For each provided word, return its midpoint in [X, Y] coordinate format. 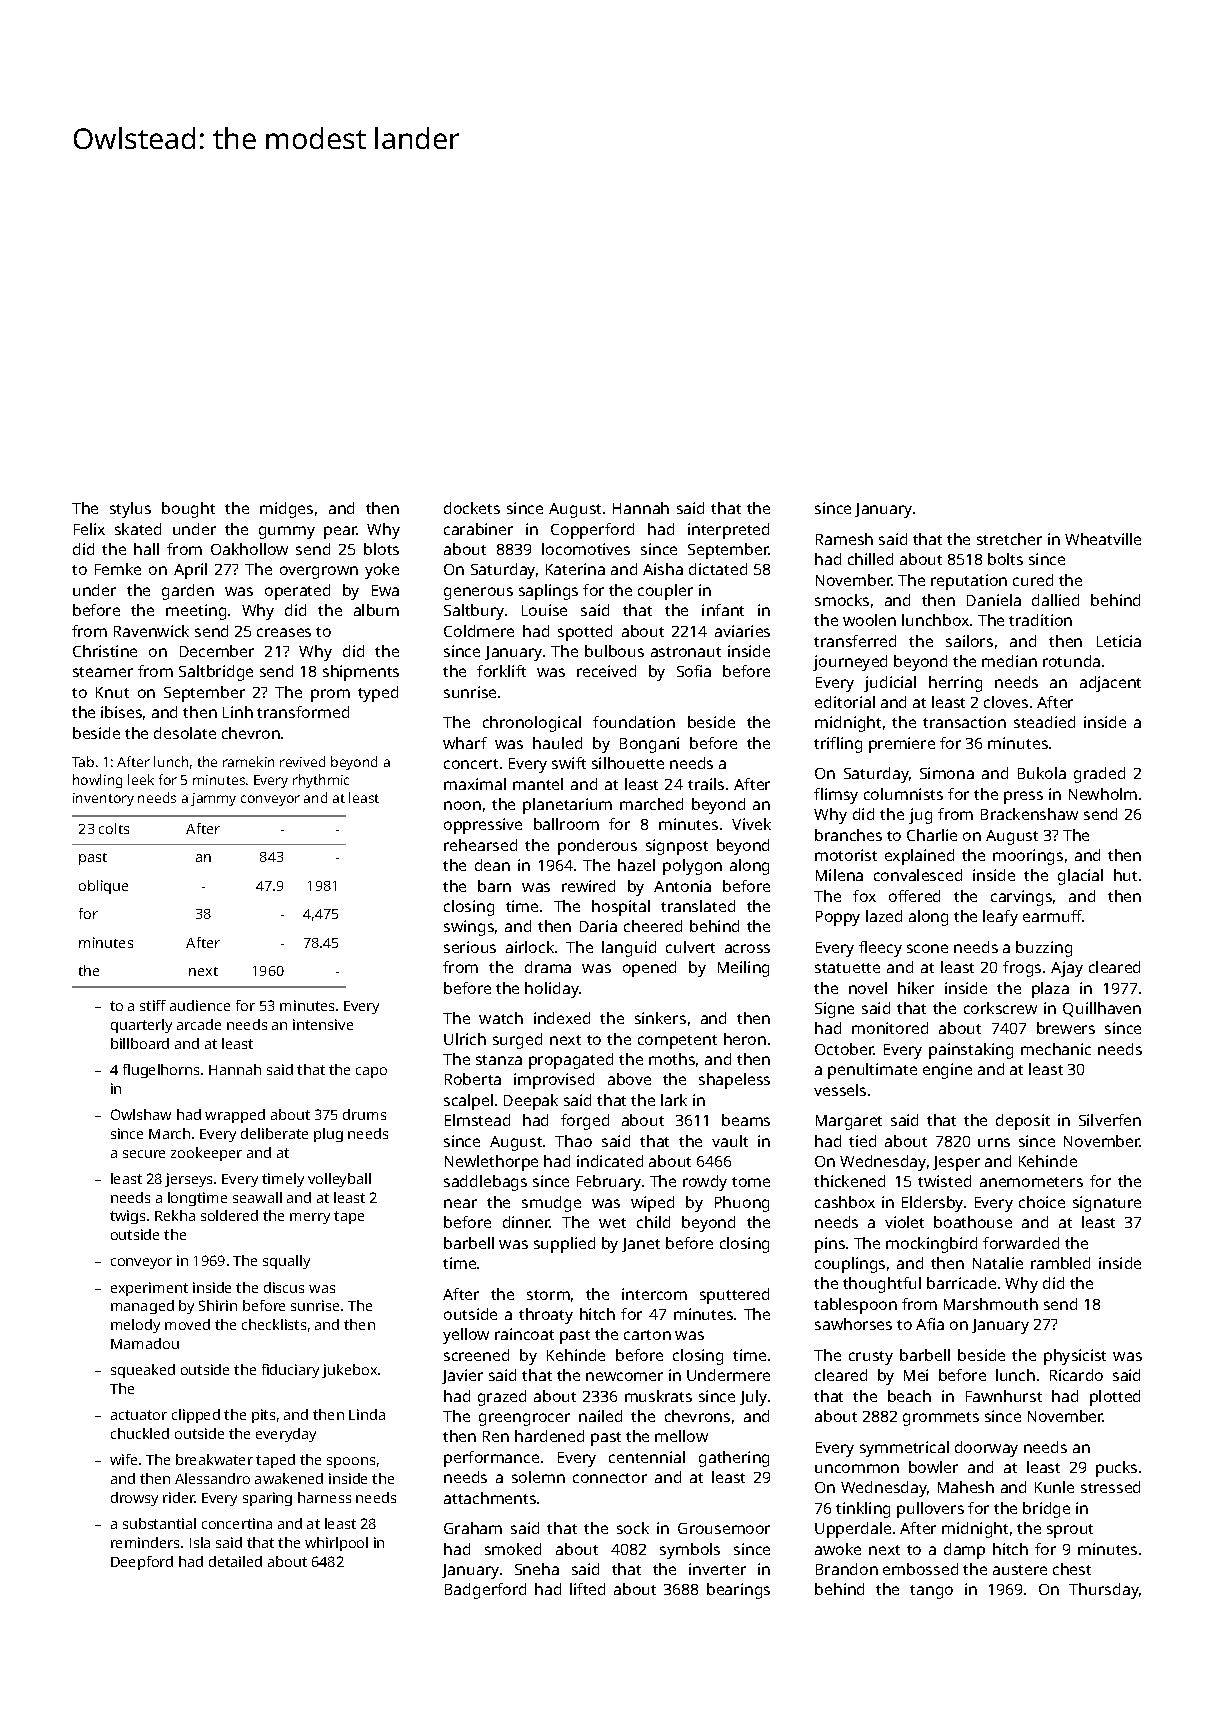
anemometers [1031, 1182]
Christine [105, 651]
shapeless [734, 1081]
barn [494, 886]
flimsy [836, 796]
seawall [257, 1197]
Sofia [694, 671]
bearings [738, 1591]
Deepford [142, 1563]
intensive [323, 1024]
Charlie [932, 835]
